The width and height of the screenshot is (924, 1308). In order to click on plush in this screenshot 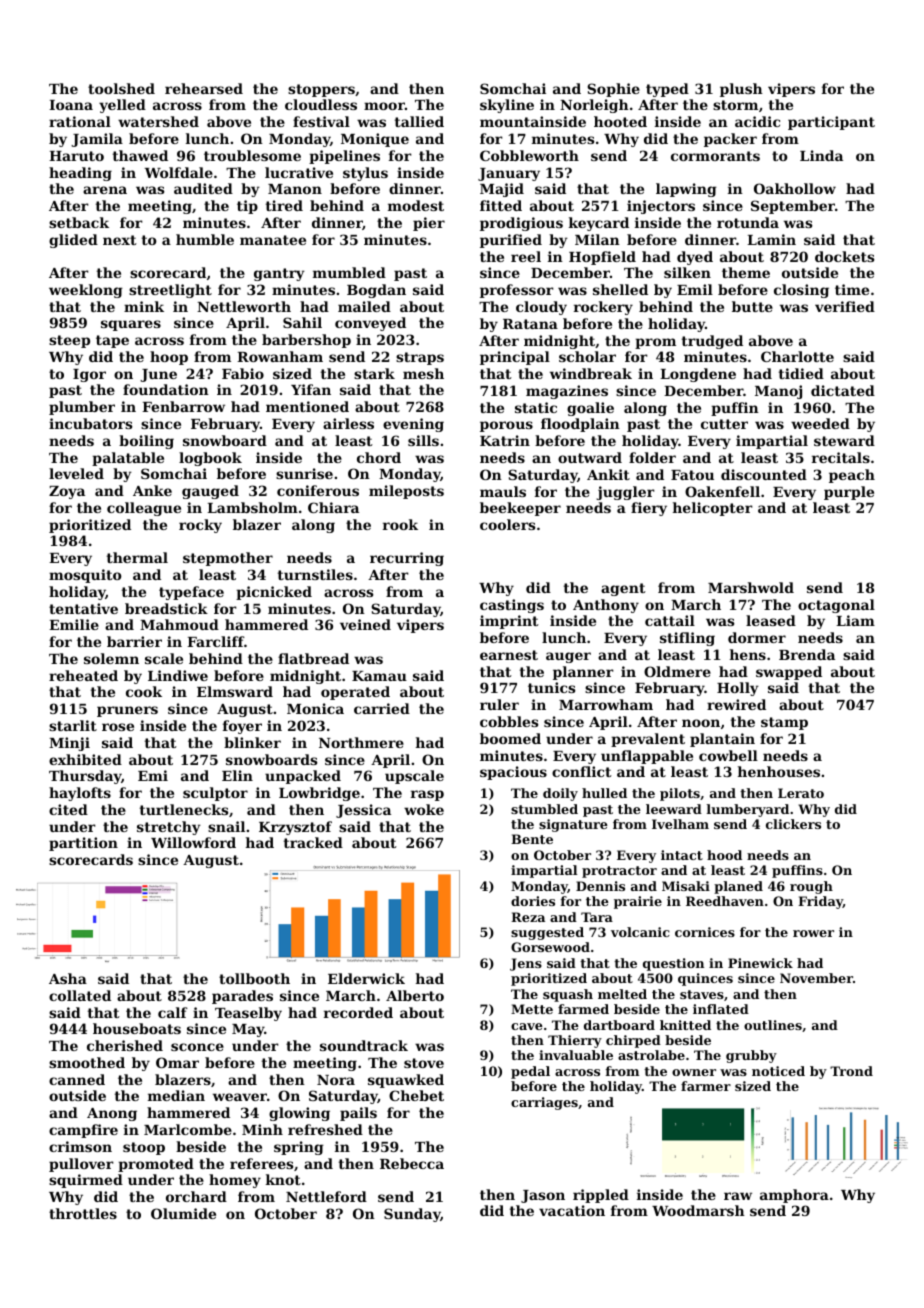, I will do `click(741, 90)`.
